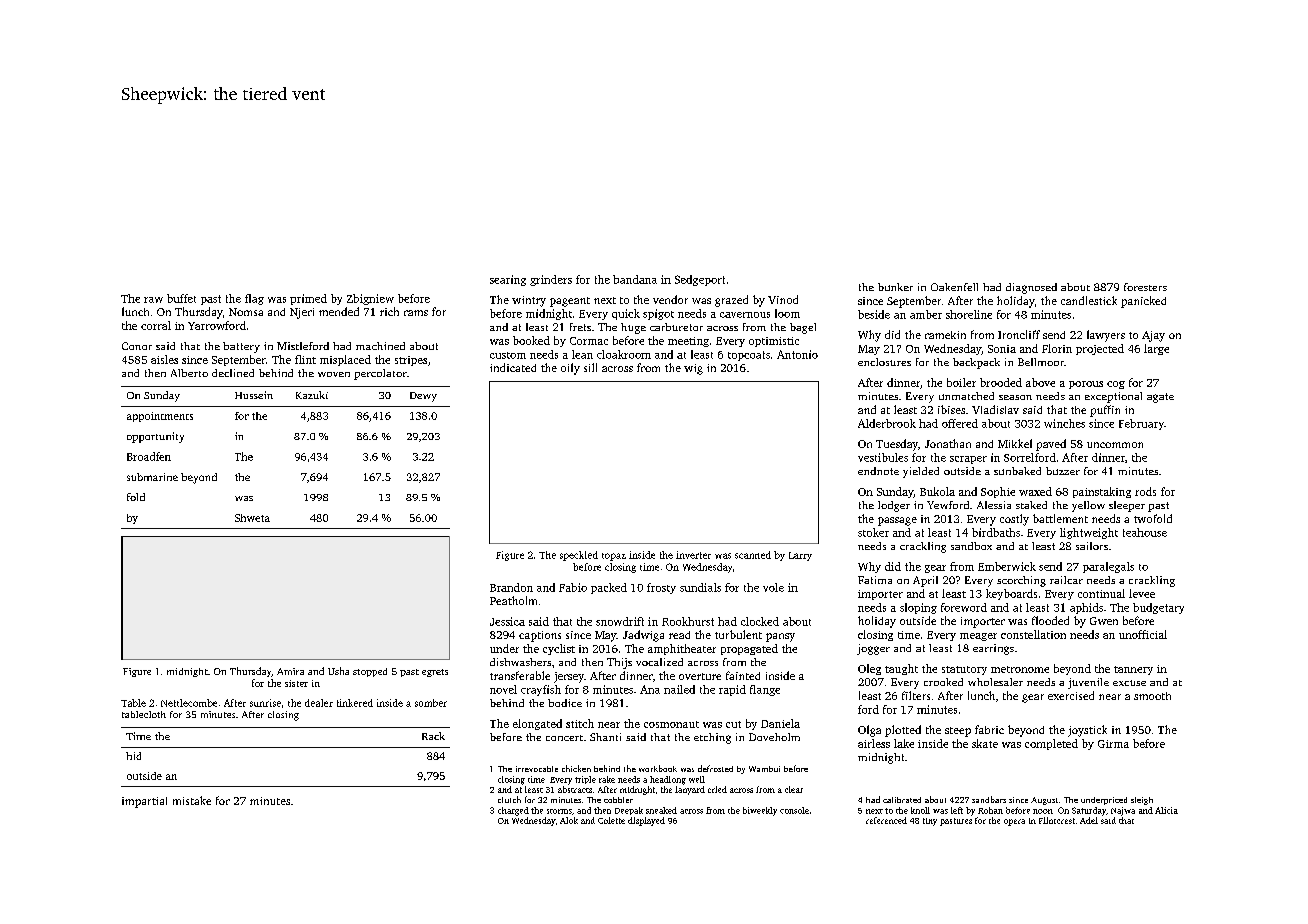 Image resolution: width=1308 pixels, height=924 pixels. What do you see at coordinates (620, 621) in the screenshot?
I see `snowdrift` at bounding box center [620, 621].
